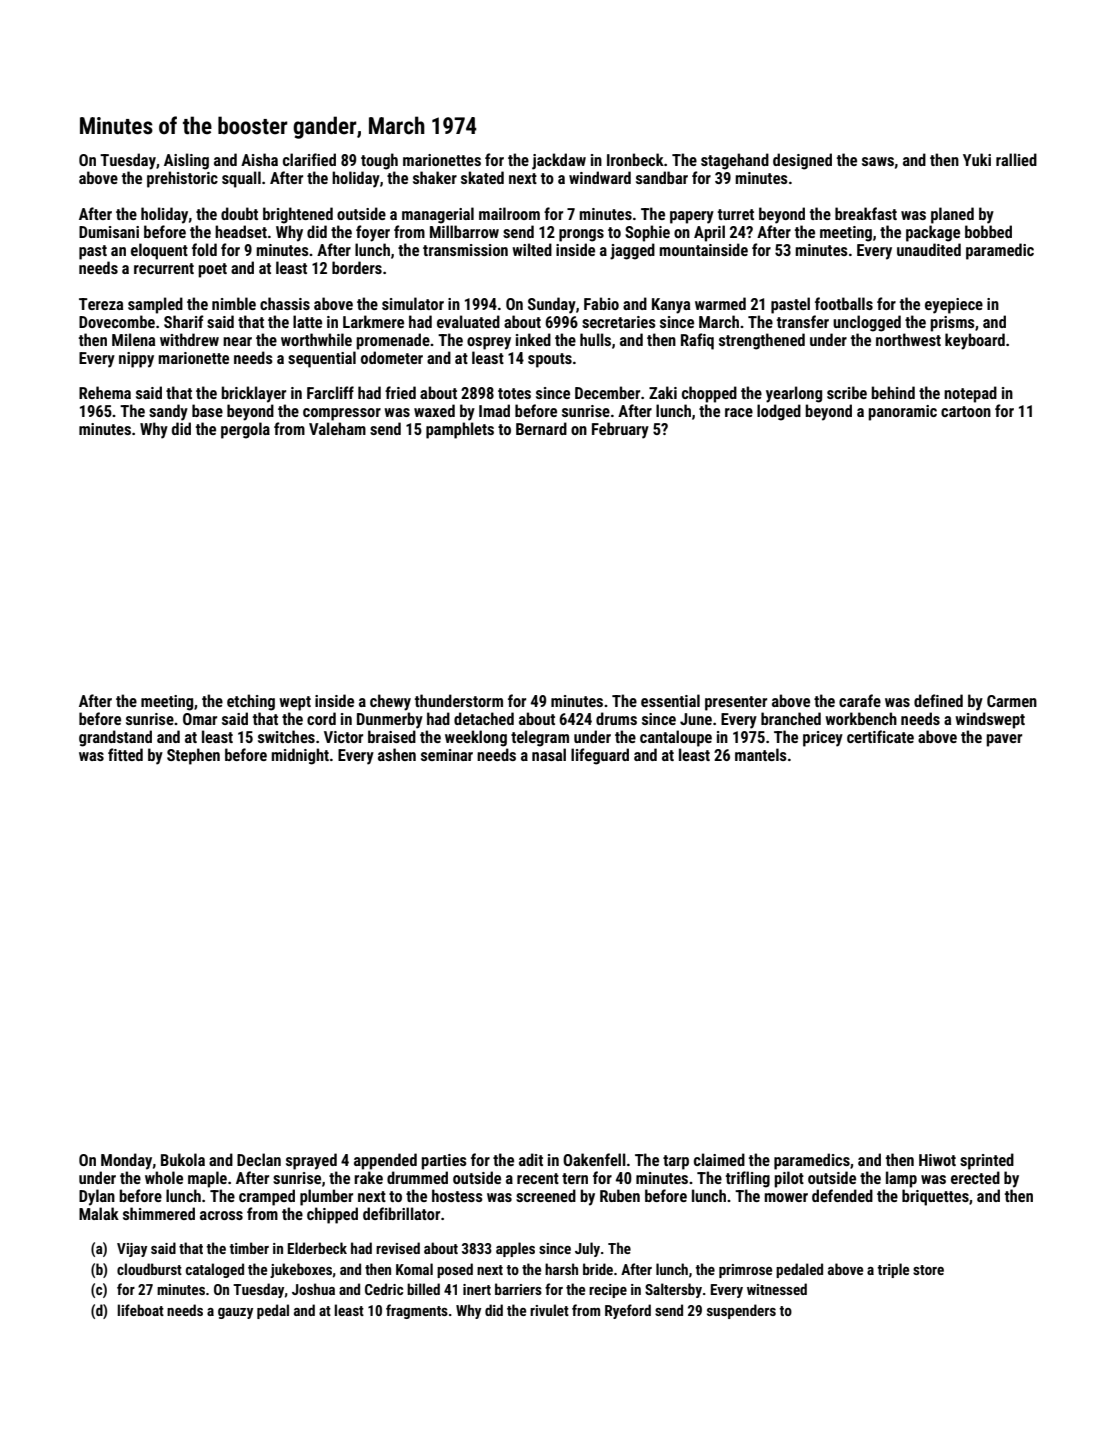  Describe the element at coordinates (105, 392) in the document. I see `Rehema` at that location.
